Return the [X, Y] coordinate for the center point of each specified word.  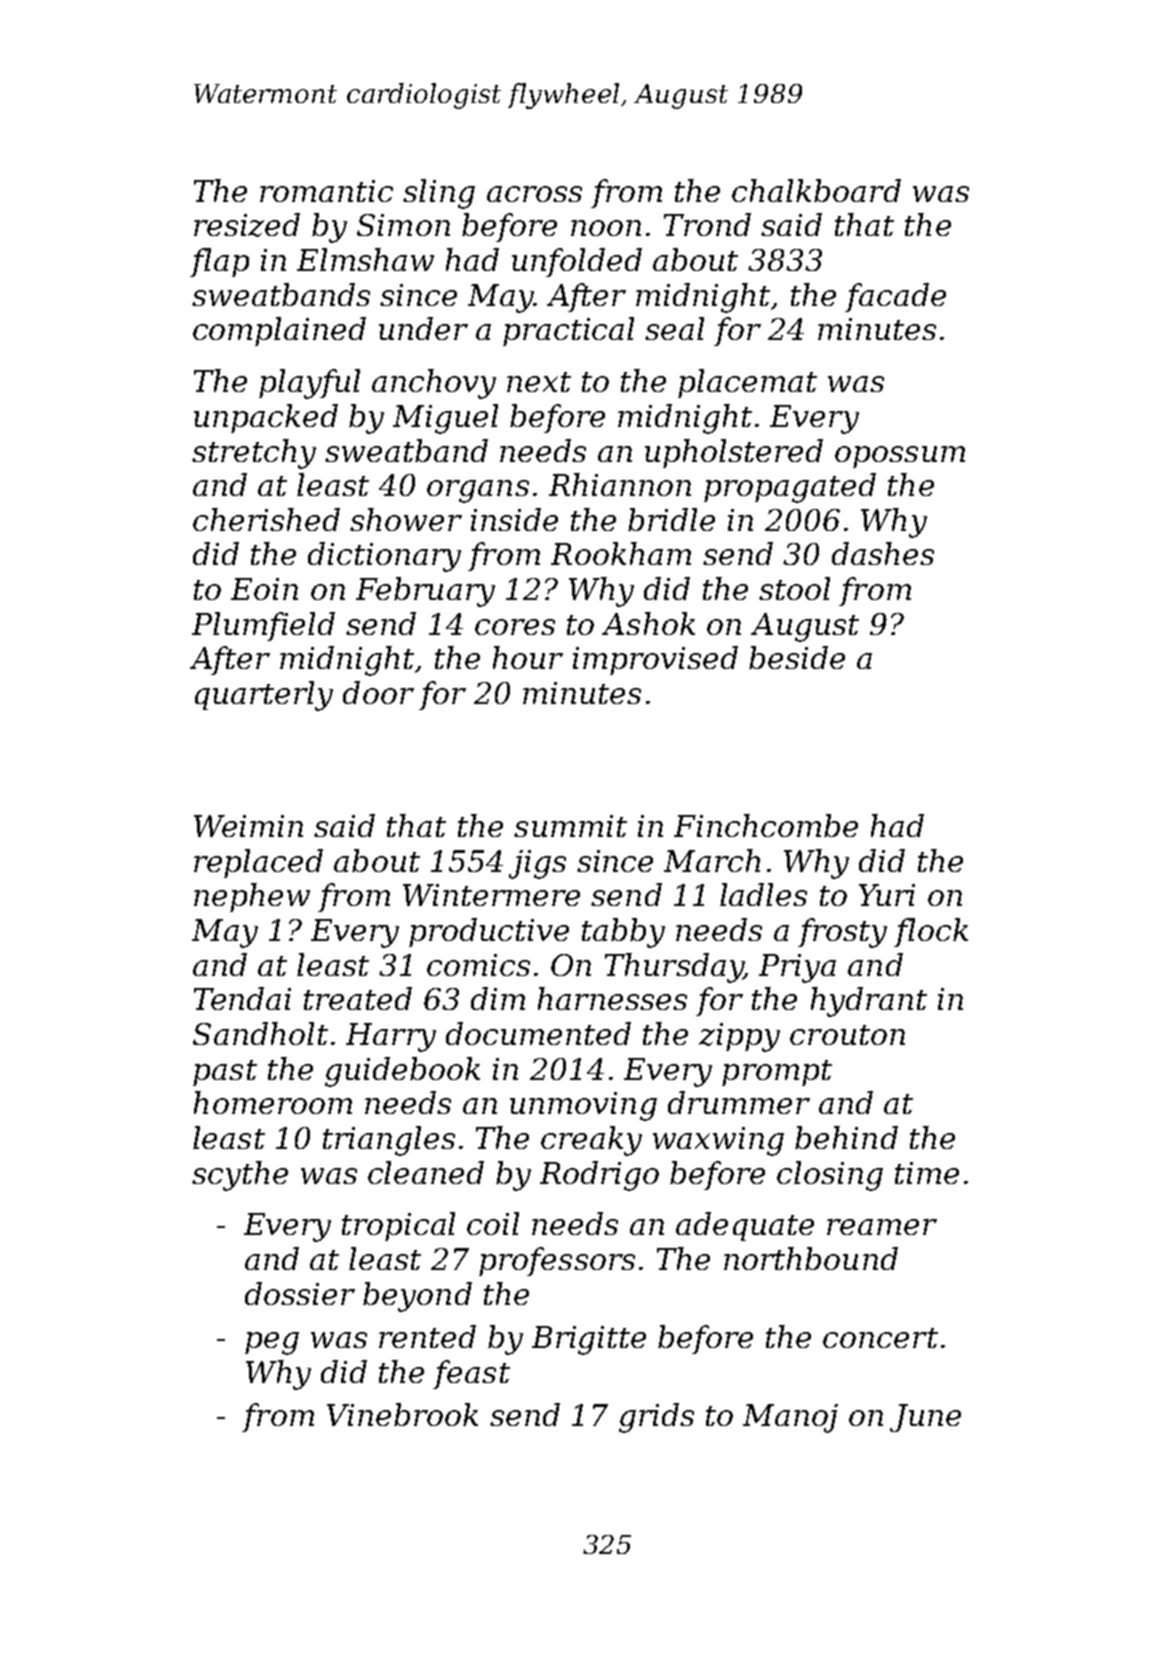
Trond [707, 224]
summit [570, 826]
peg [272, 1343]
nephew [252, 897]
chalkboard [816, 190]
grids [656, 1418]
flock [931, 932]
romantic [326, 191]
